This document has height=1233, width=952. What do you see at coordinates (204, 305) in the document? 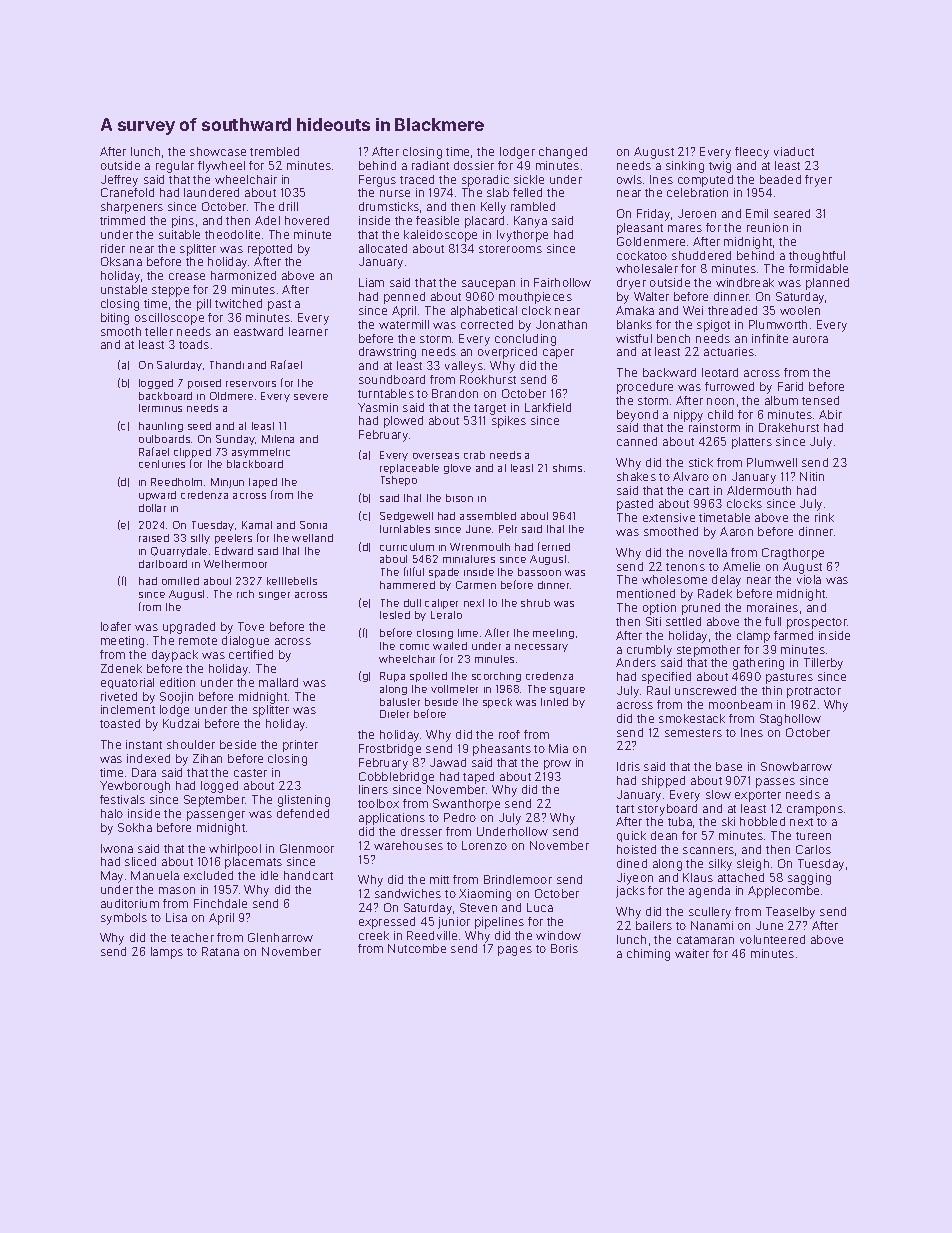
I see `pill` at bounding box center [204, 305].
